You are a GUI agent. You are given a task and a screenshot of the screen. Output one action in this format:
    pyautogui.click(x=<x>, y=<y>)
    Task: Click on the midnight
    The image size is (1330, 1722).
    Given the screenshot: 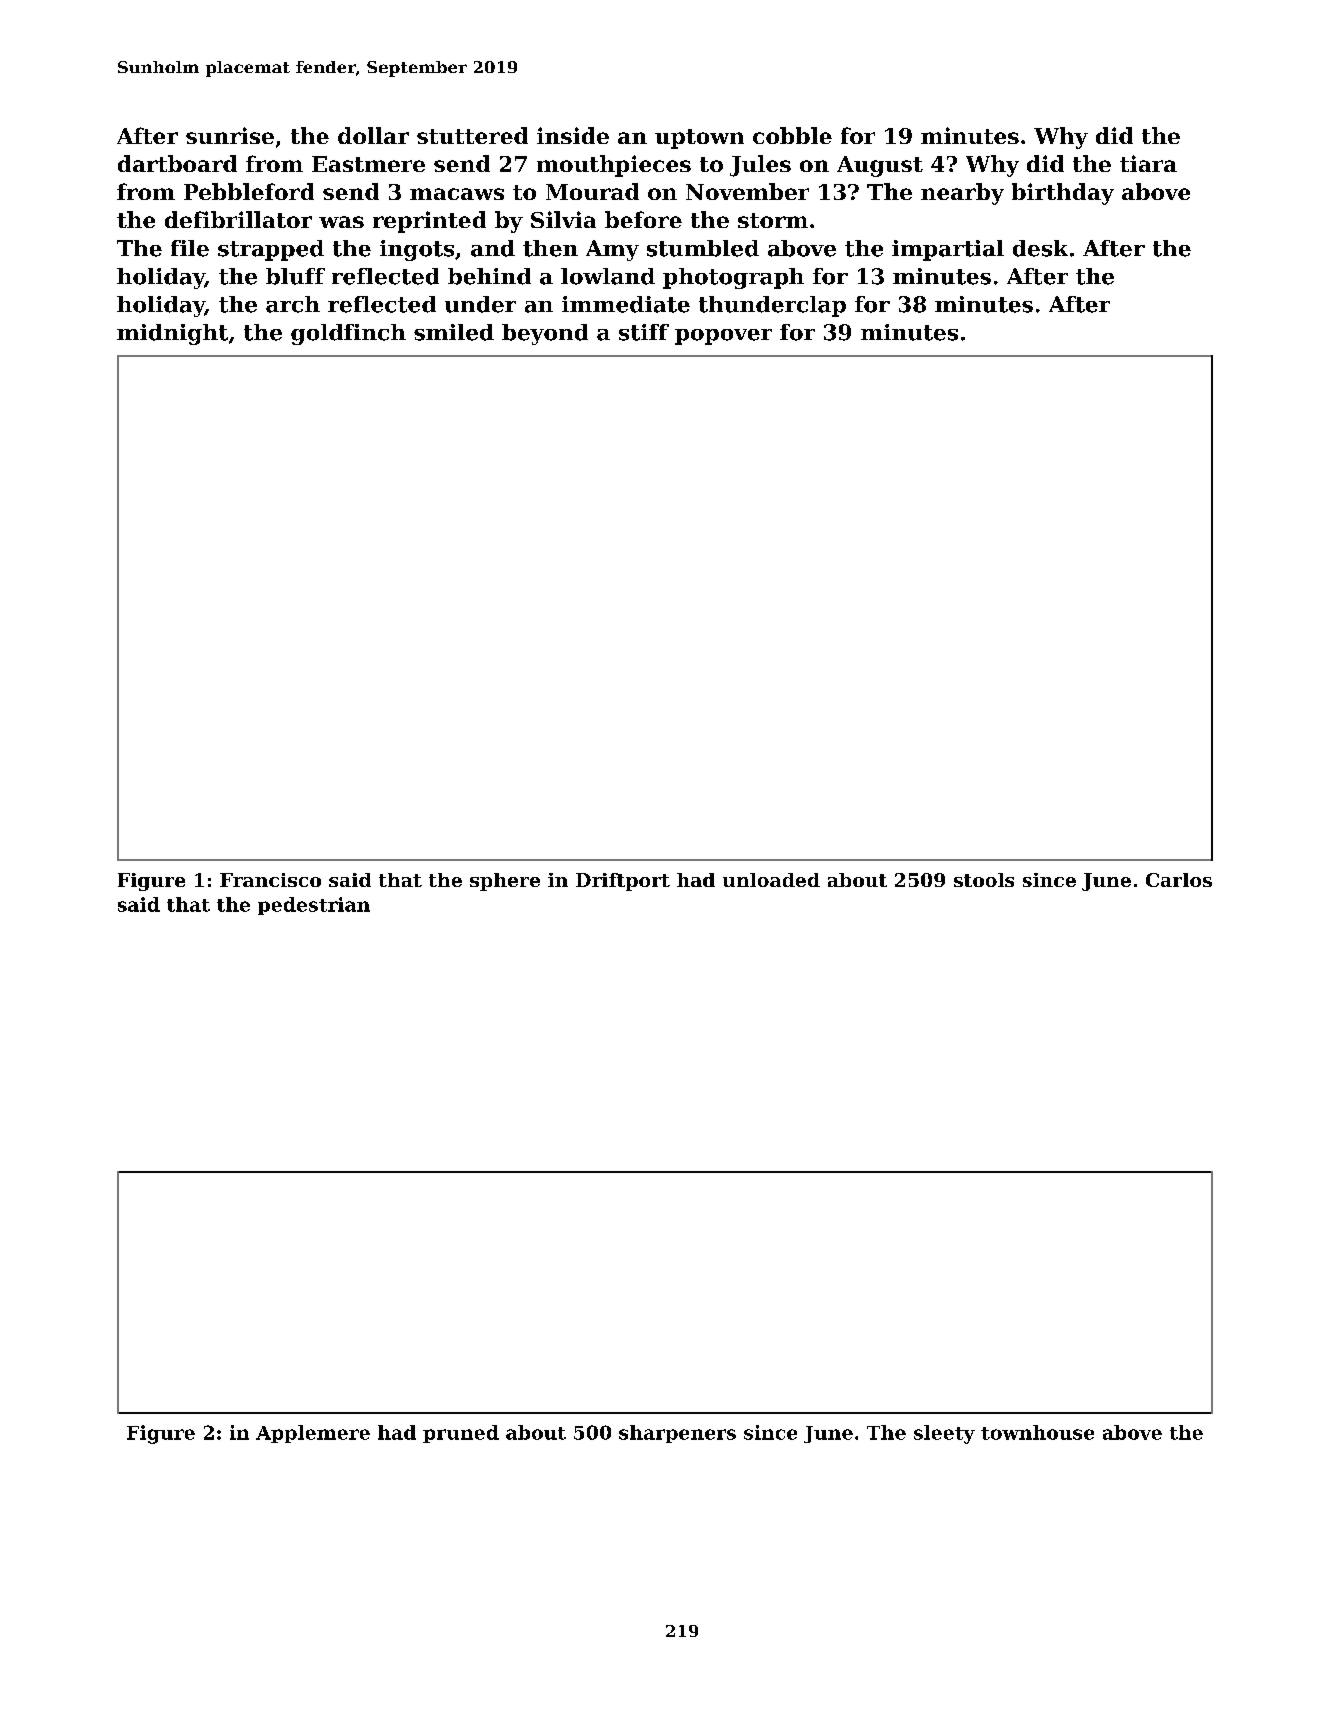 What is the action you would take?
    pyautogui.click(x=172, y=334)
